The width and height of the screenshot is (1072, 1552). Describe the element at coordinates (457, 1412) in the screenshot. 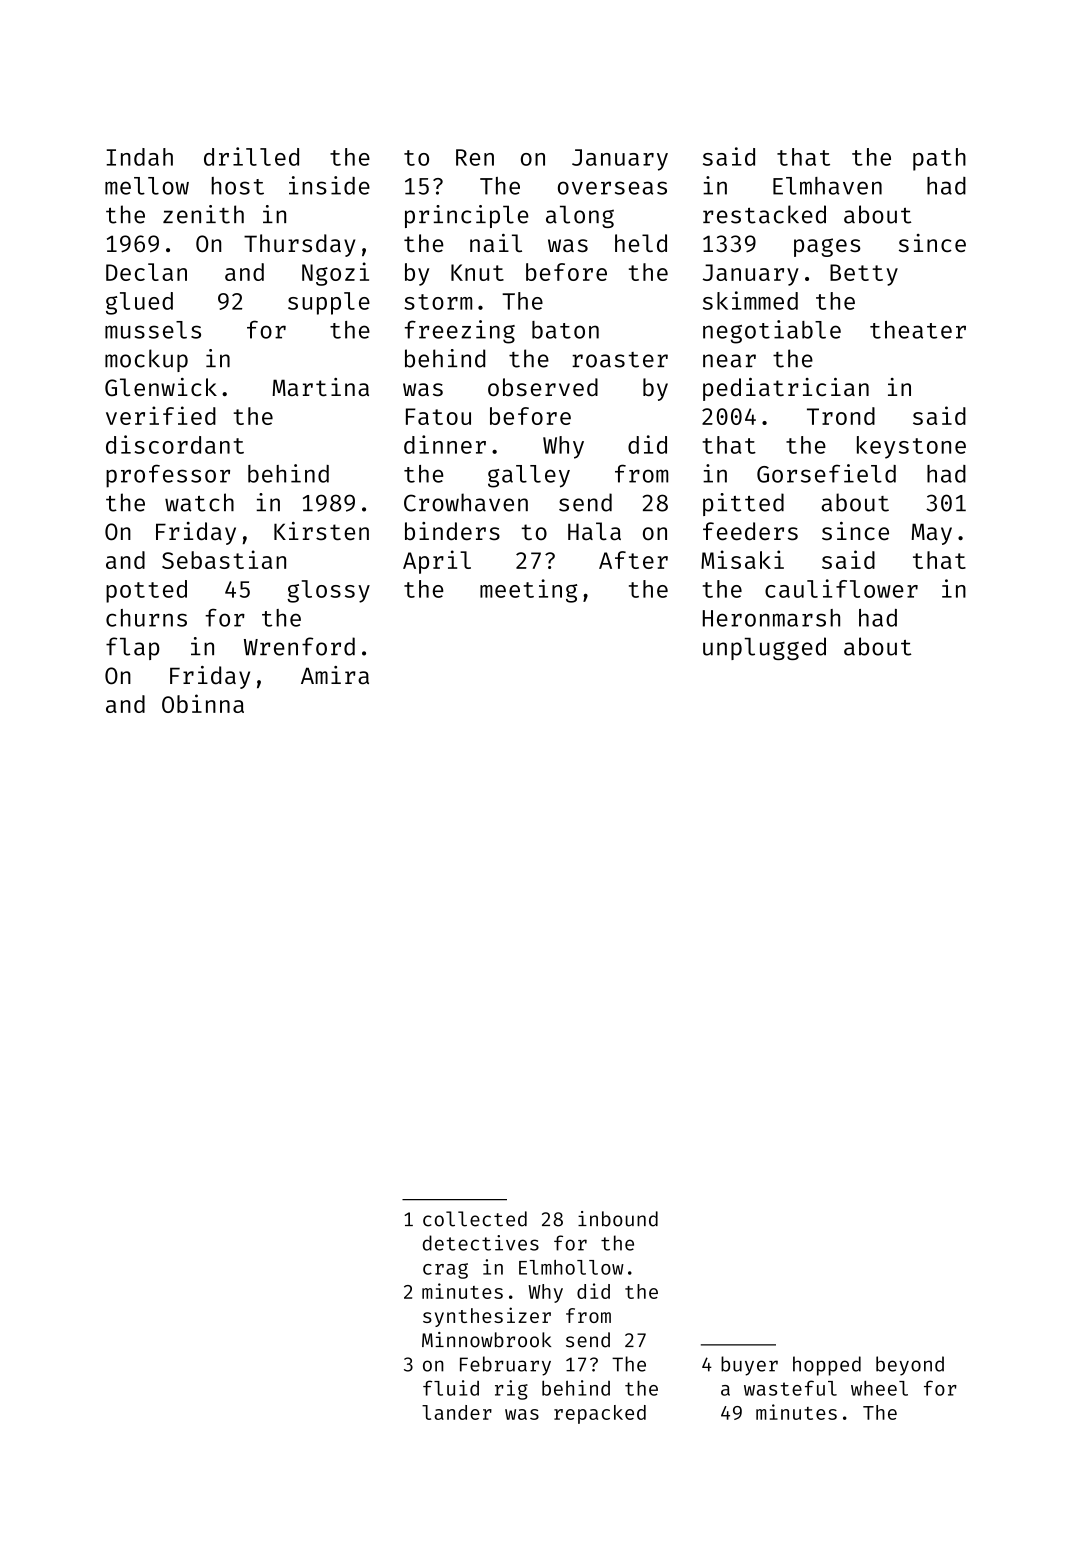

I see `lander` at that location.
